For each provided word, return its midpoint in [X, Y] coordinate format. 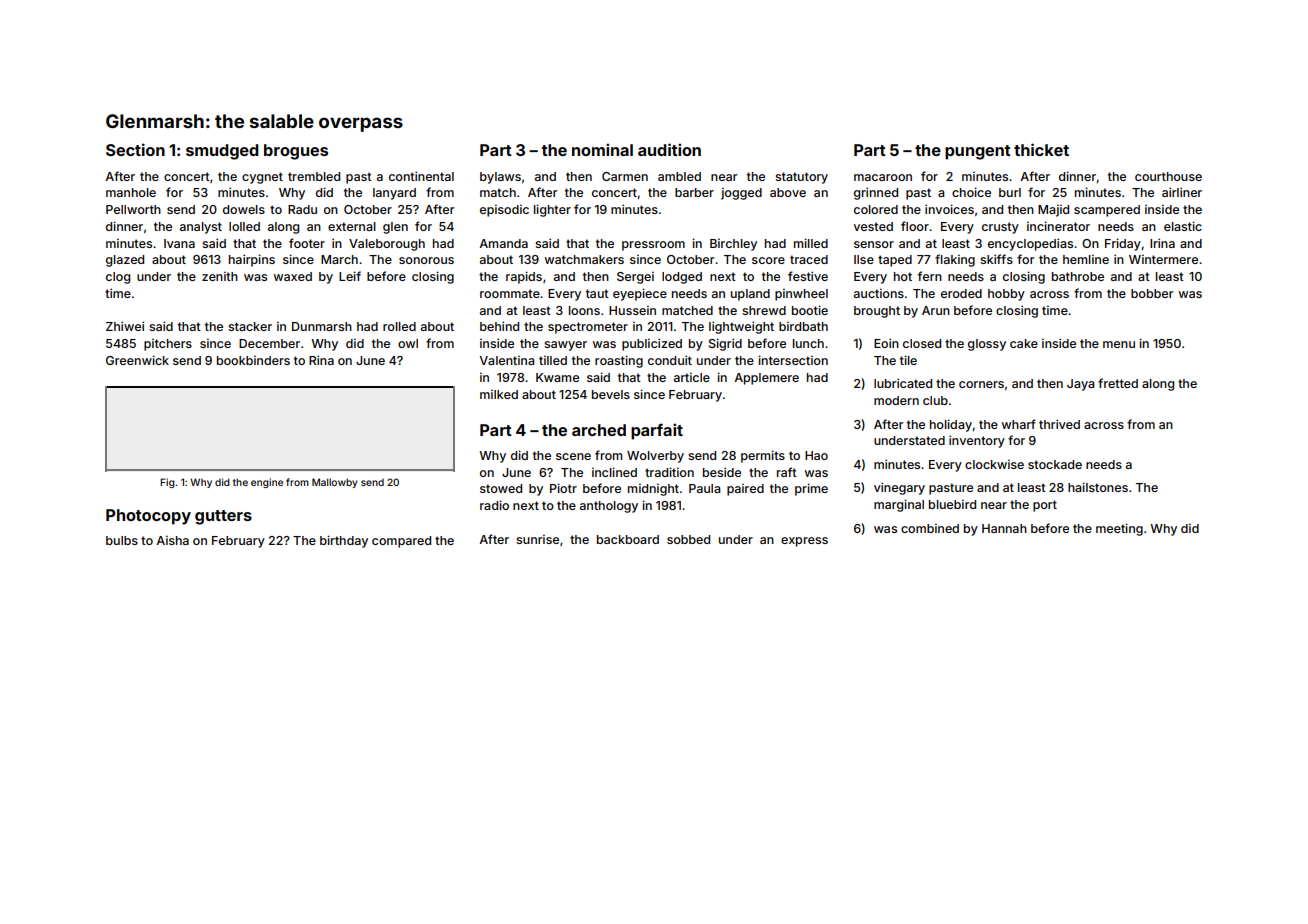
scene [573, 456]
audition [669, 149]
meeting [1119, 529]
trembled [314, 176]
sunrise [537, 539]
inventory [977, 441]
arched [599, 430]
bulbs [122, 540]
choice [971, 192]
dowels [244, 209]
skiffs [996, 259]
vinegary [899, 488]
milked [499, 394]
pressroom [653, 246]
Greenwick [137, 360]
